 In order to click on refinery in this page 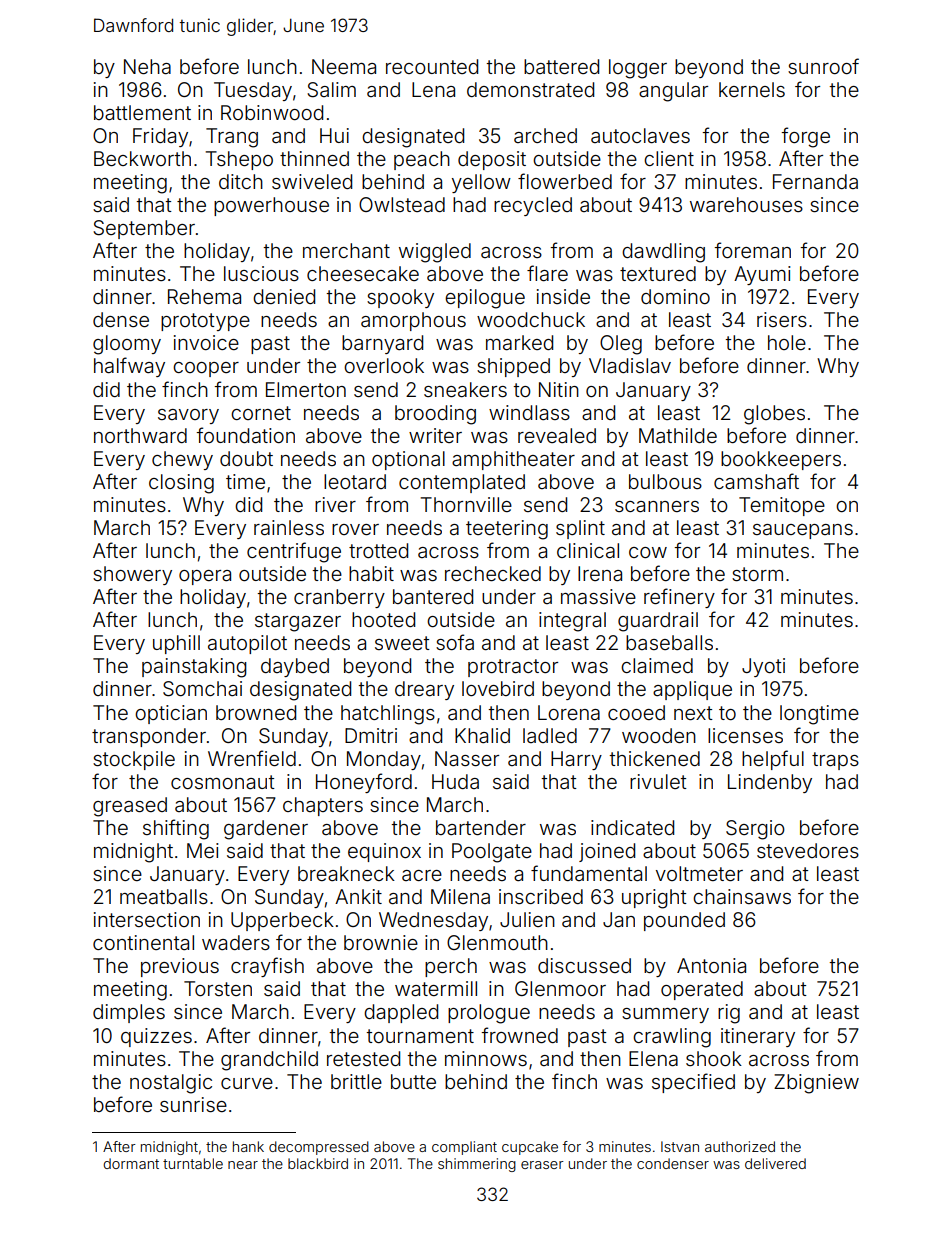, I will do `click(679, 598)`.
